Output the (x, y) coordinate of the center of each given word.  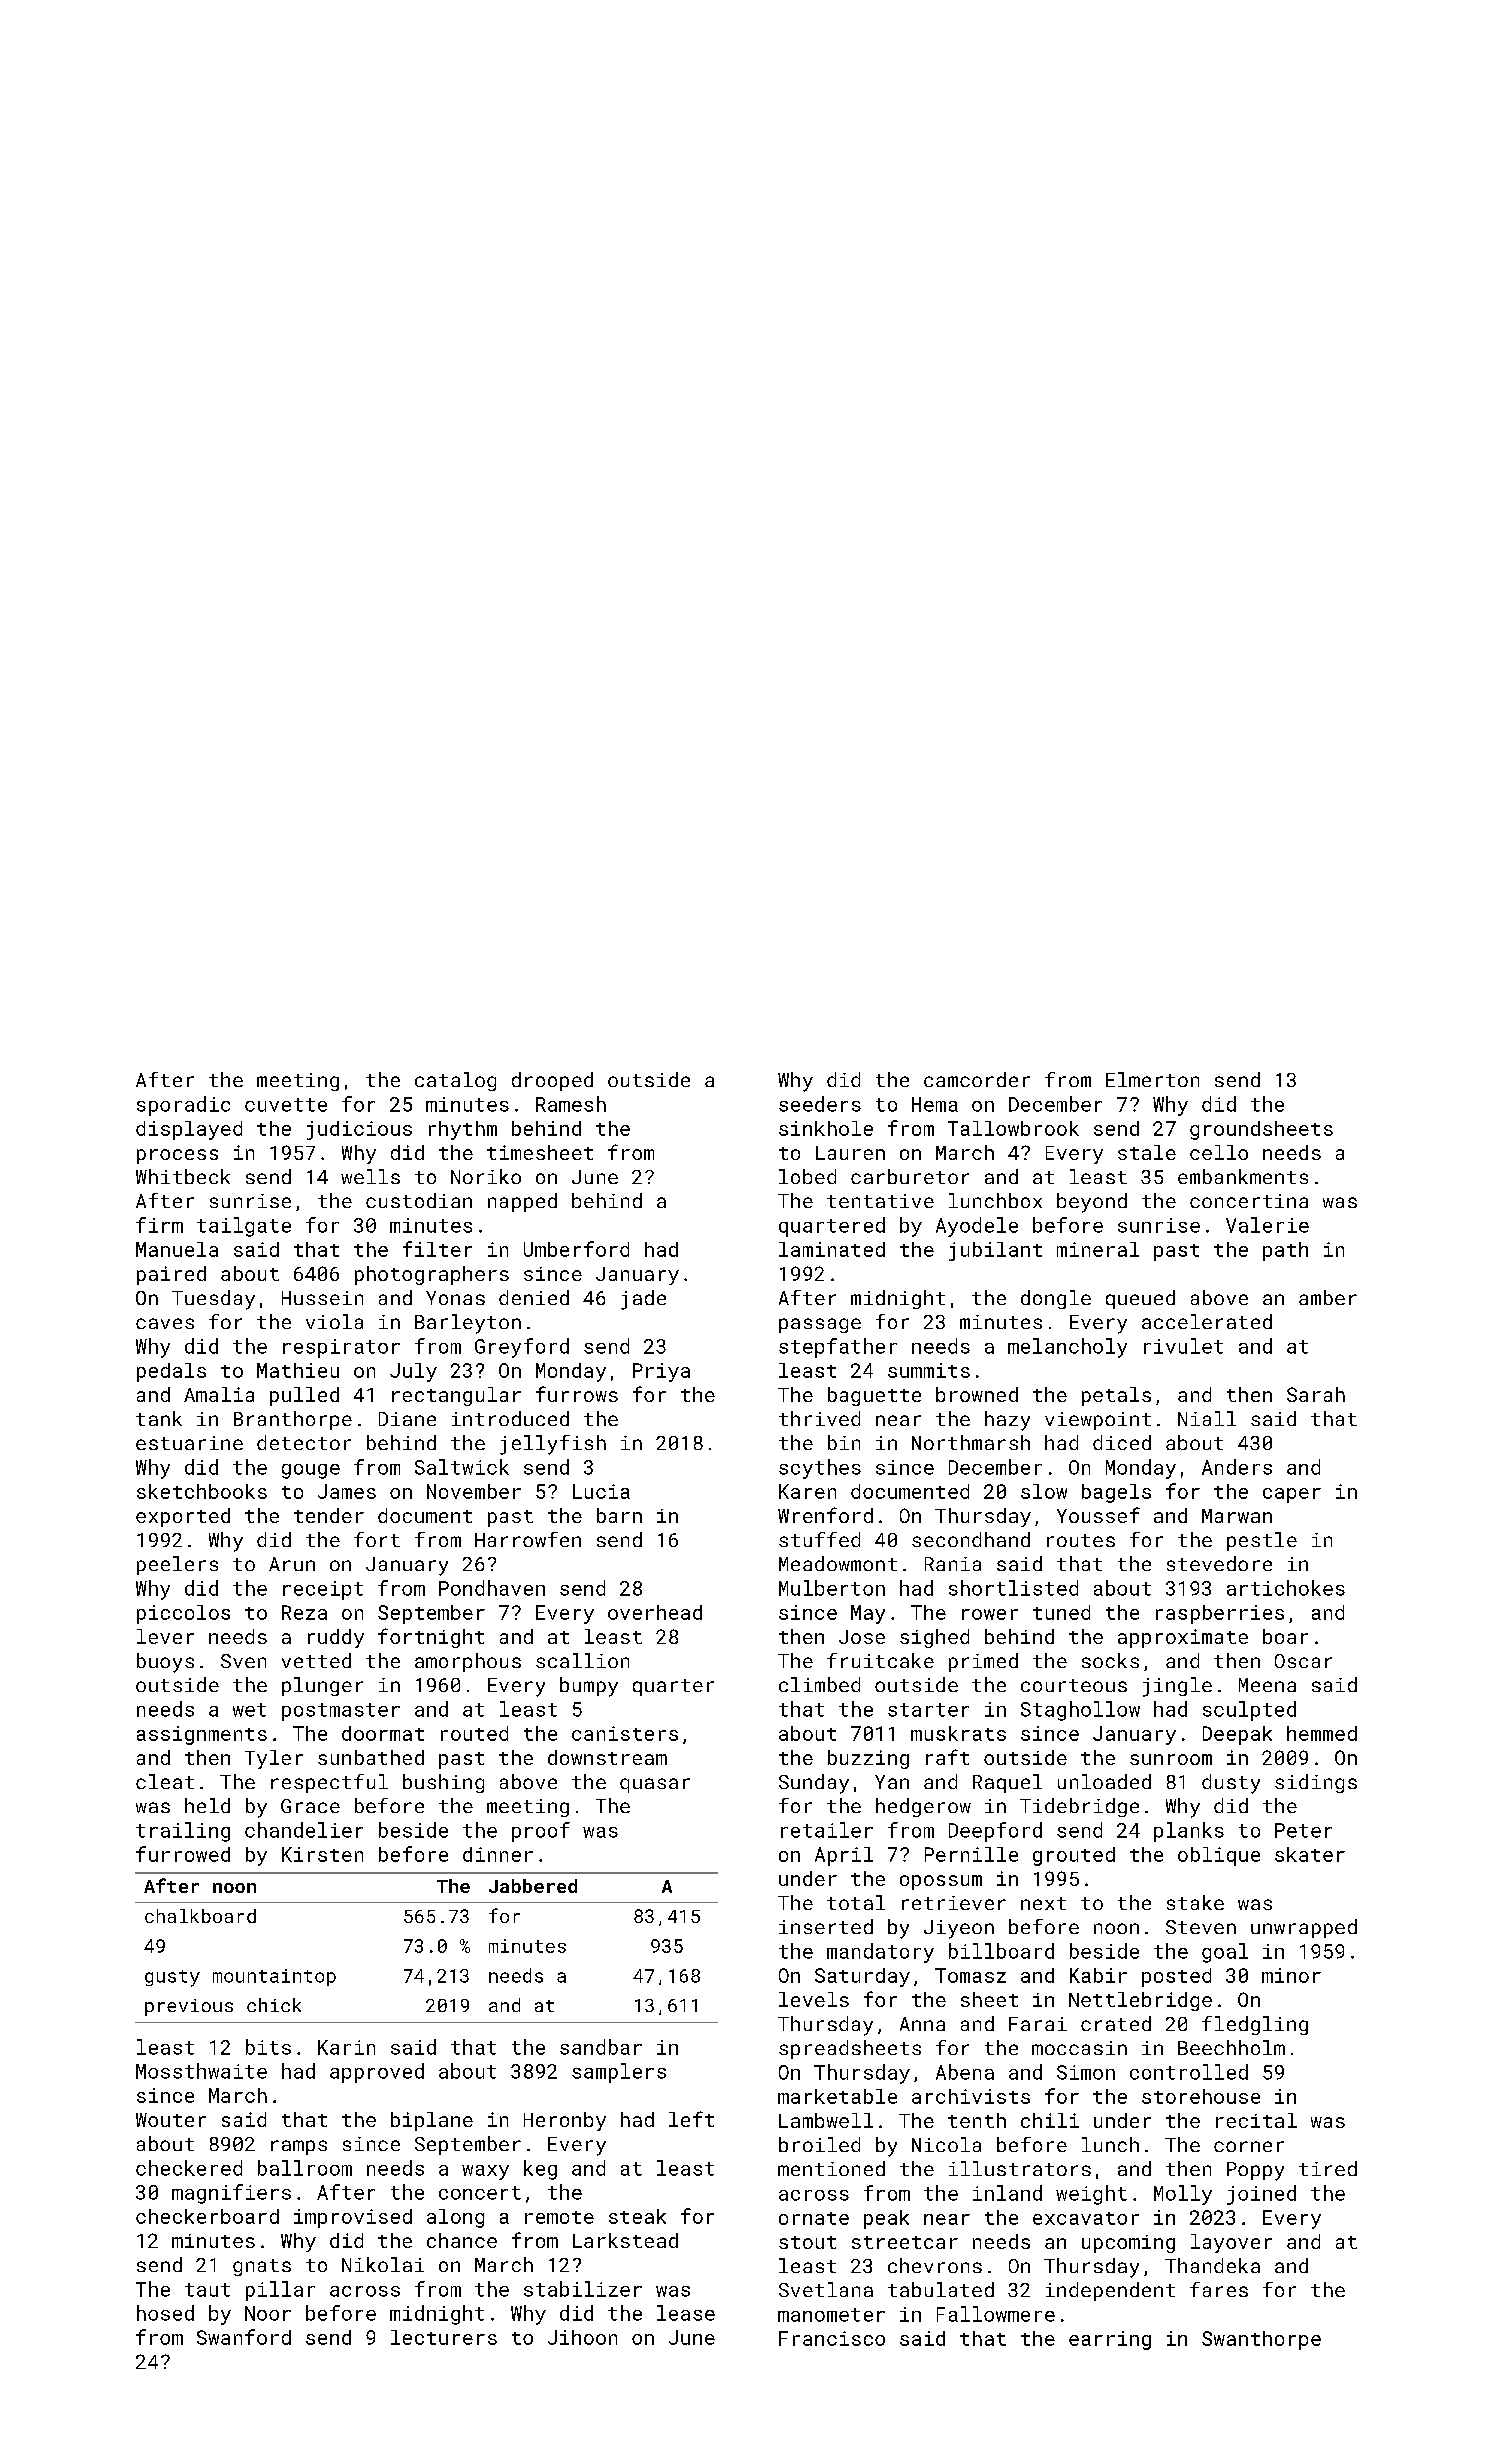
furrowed (183, 1854)
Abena (965, 2072)
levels (814, 1999)
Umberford (576, 1249)
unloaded (1104, 1781)
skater (1310, 1854)
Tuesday (213, 1300)
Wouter (171, 2120)
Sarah (1316, 1394)
